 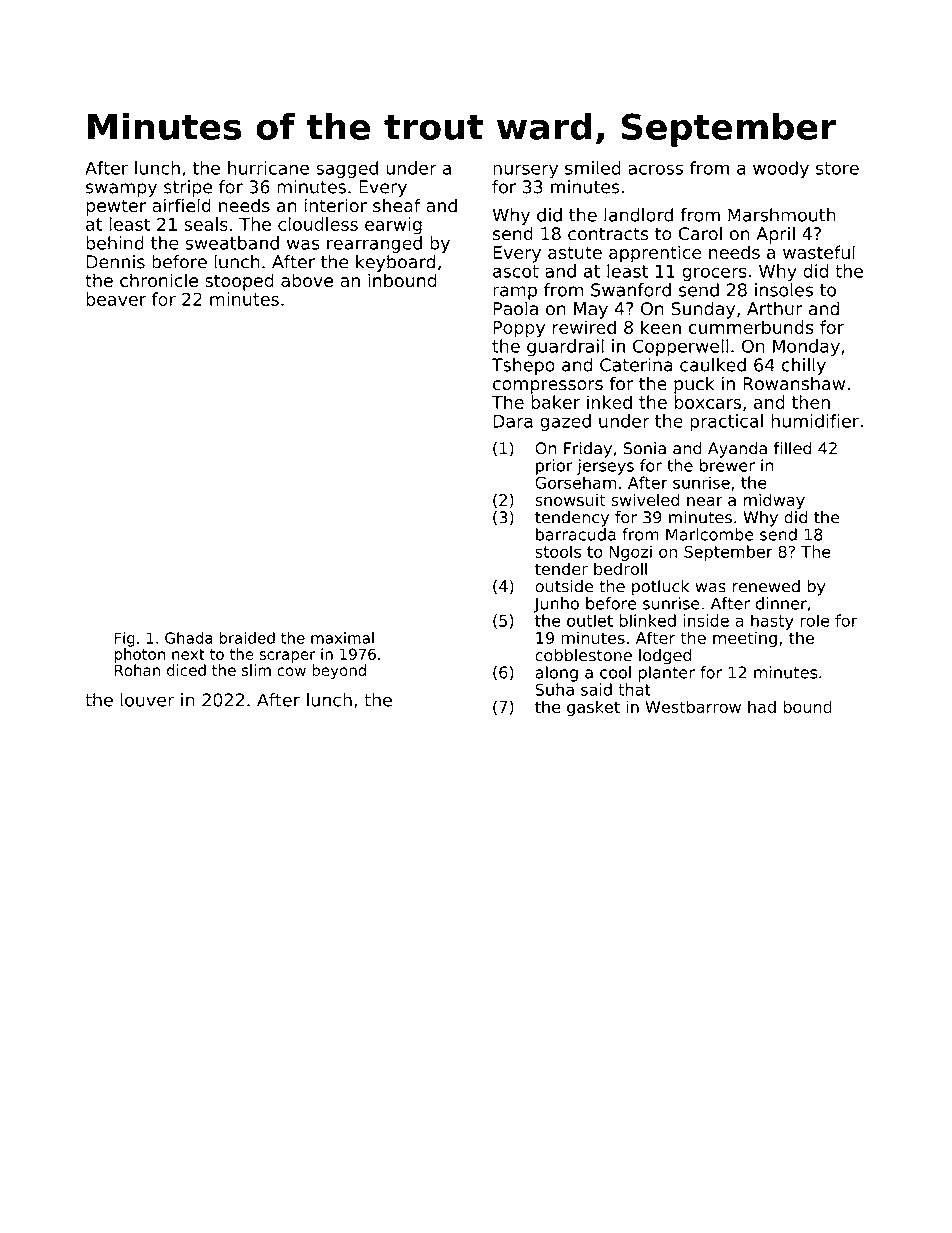 I want to click on prior, so click(x=554, y=467).
